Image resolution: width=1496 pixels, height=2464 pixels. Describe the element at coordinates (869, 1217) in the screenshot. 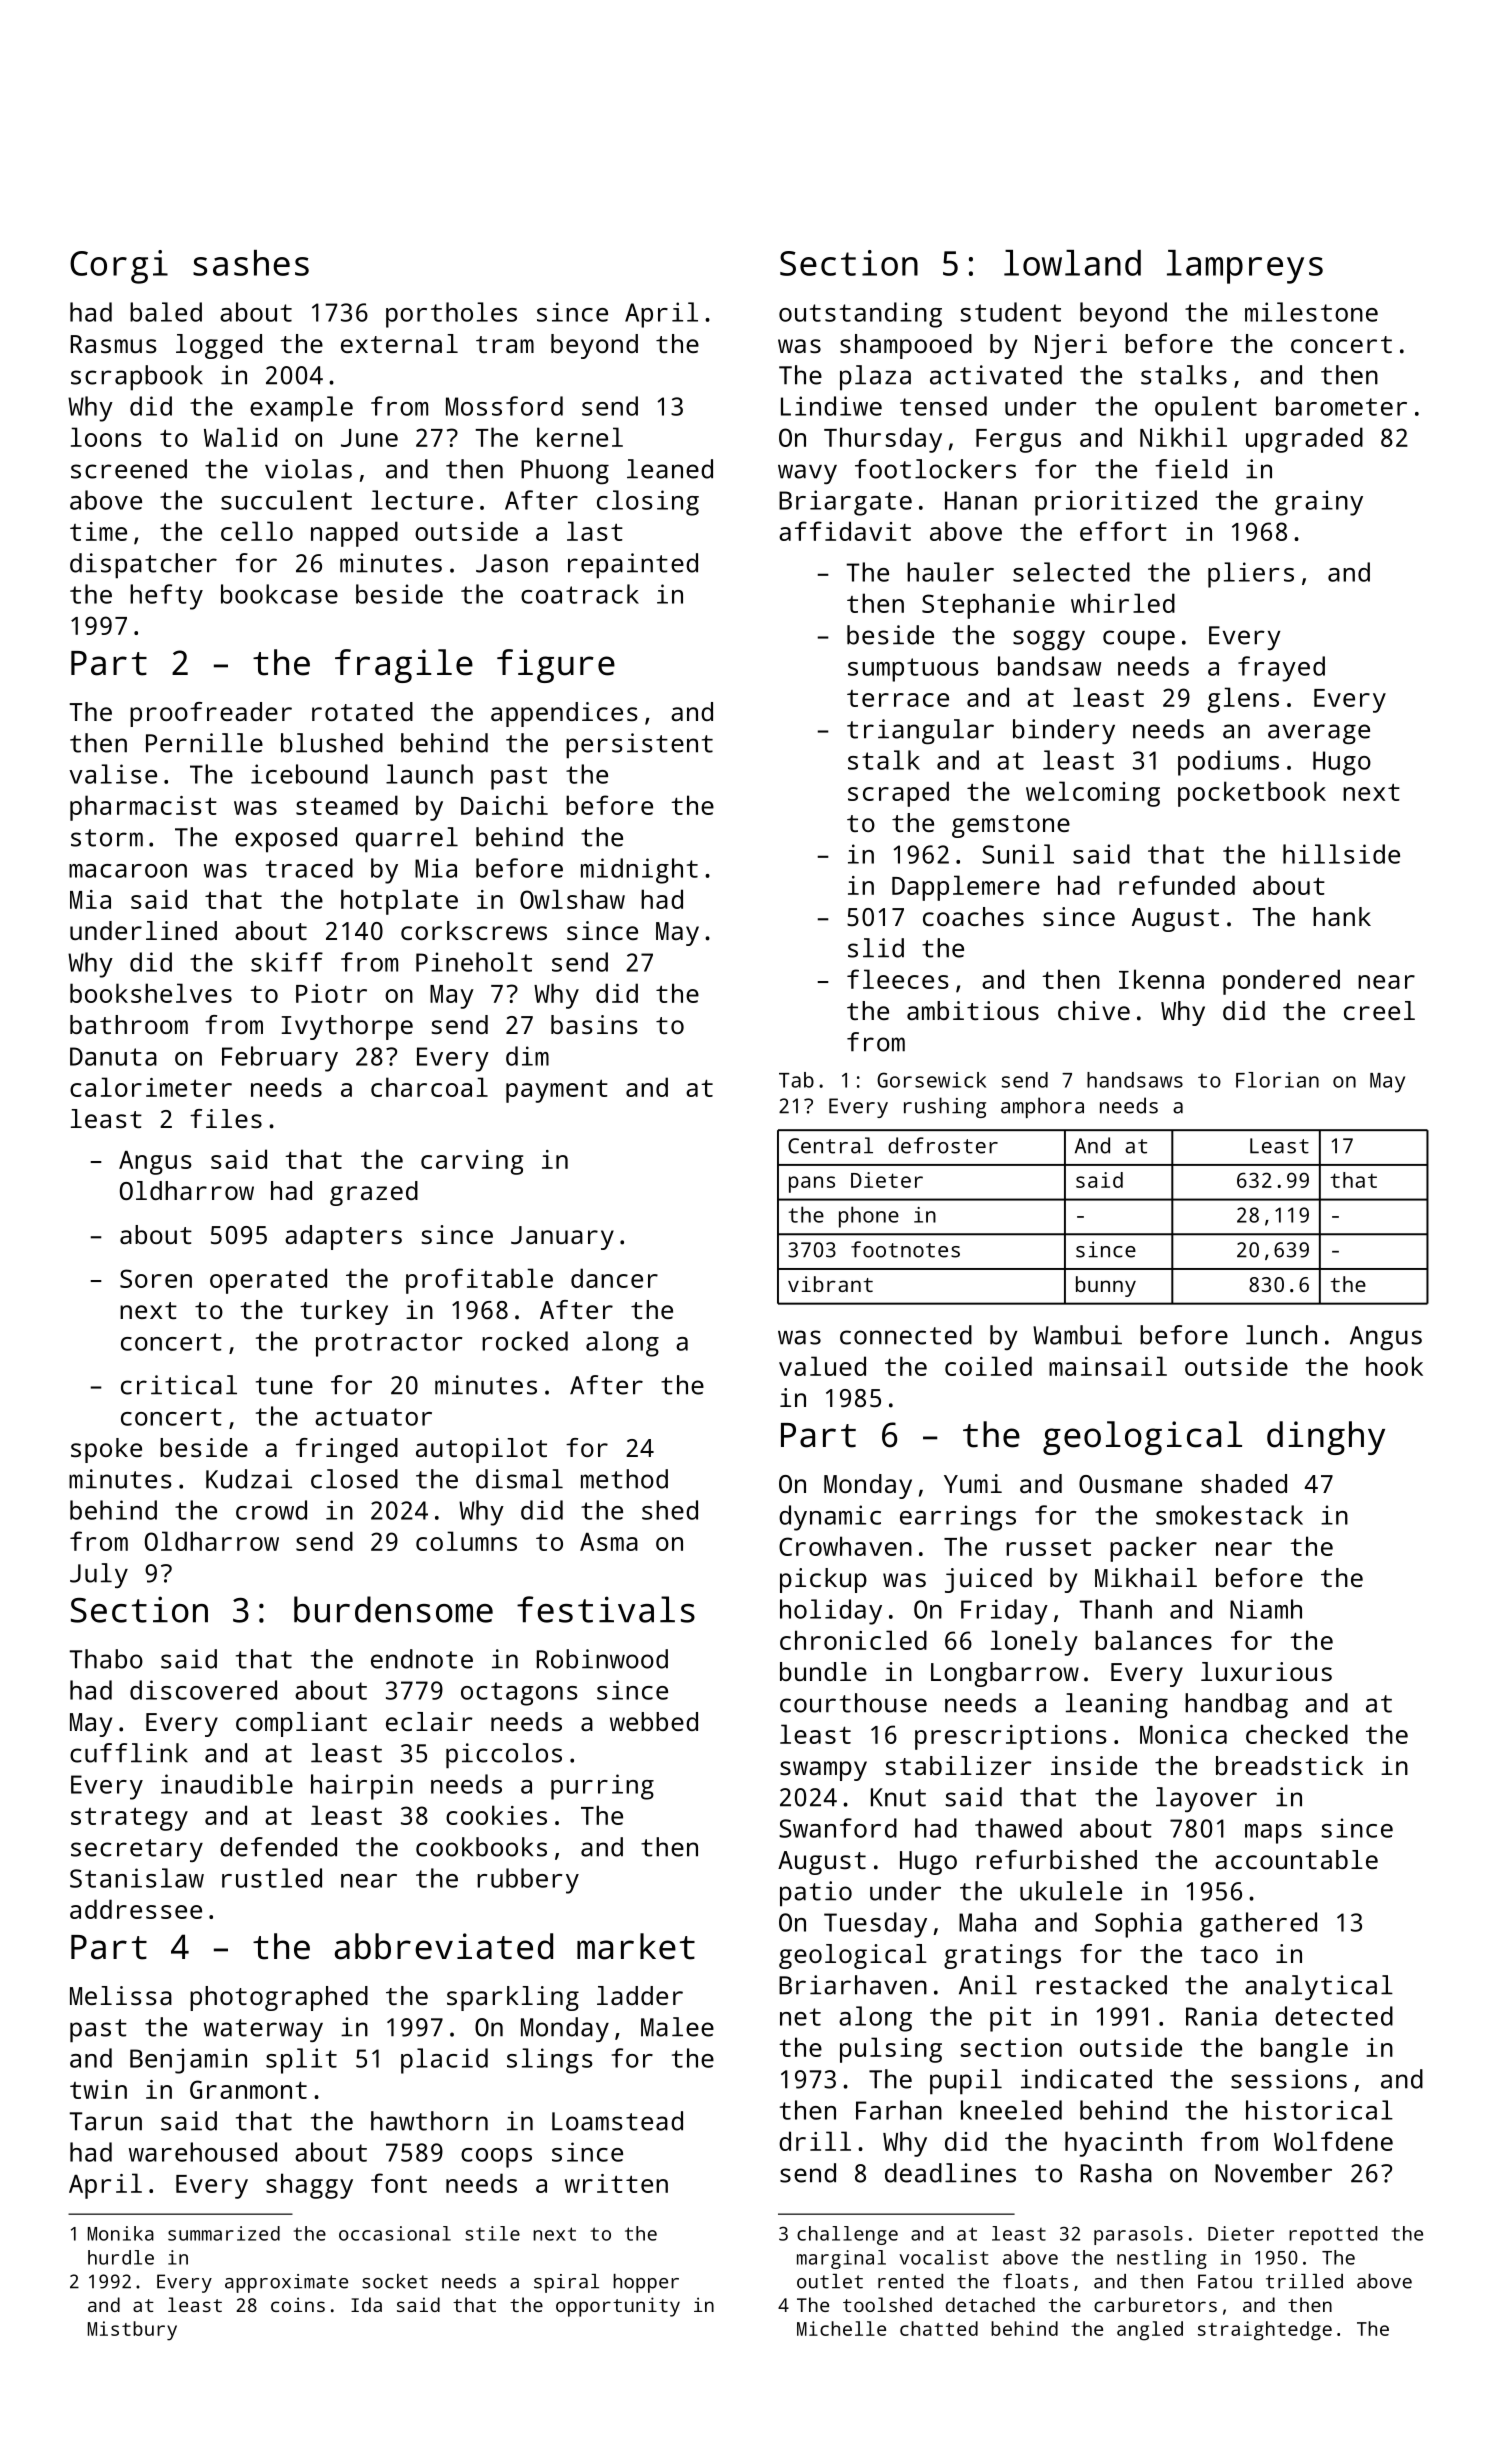

I see `phone` at that location.
